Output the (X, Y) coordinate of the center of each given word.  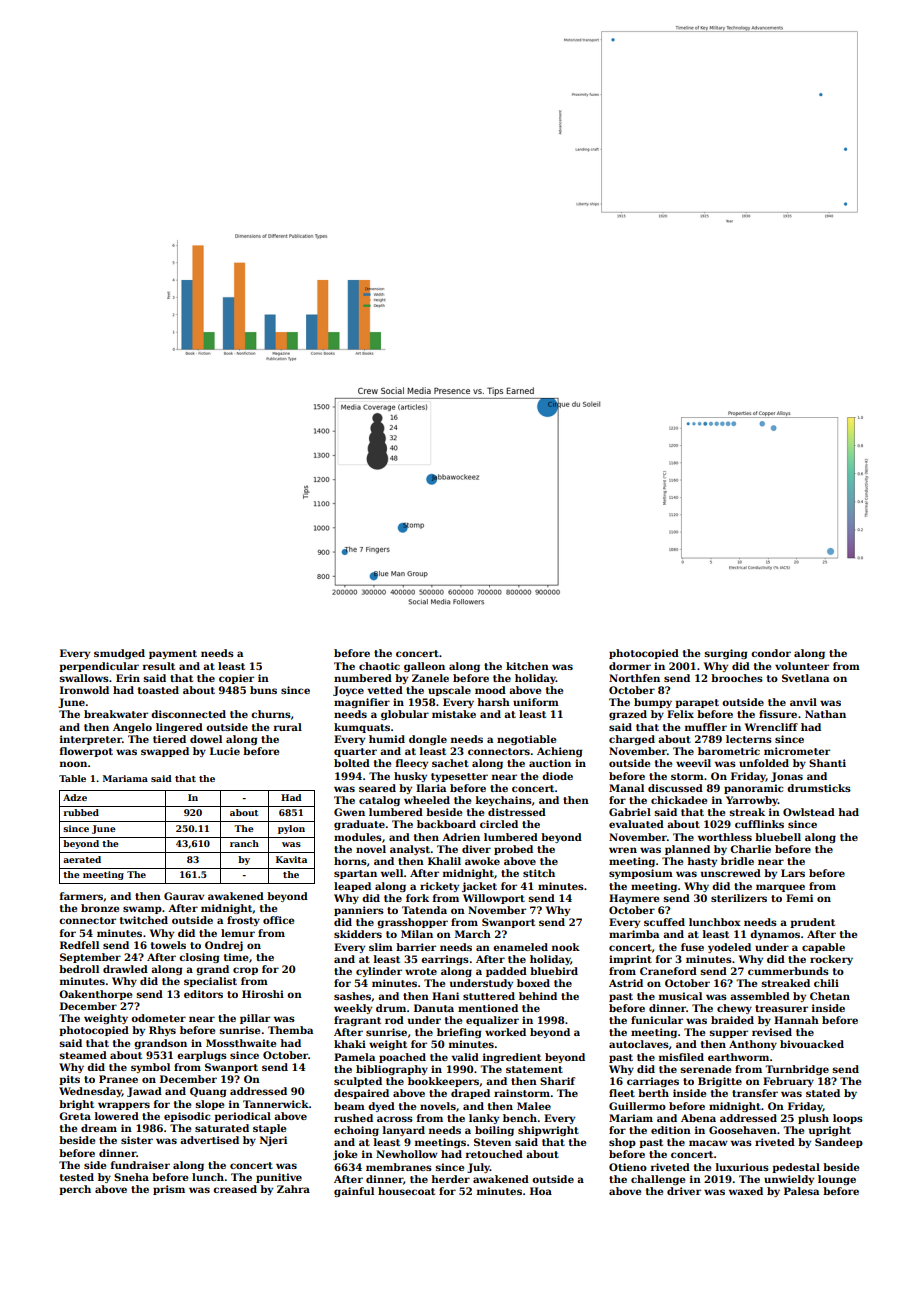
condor (771, 653)
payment (173, 654)
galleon (424, 667)
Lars (793, 873)
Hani (445, 996)
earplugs (202, 1056)
